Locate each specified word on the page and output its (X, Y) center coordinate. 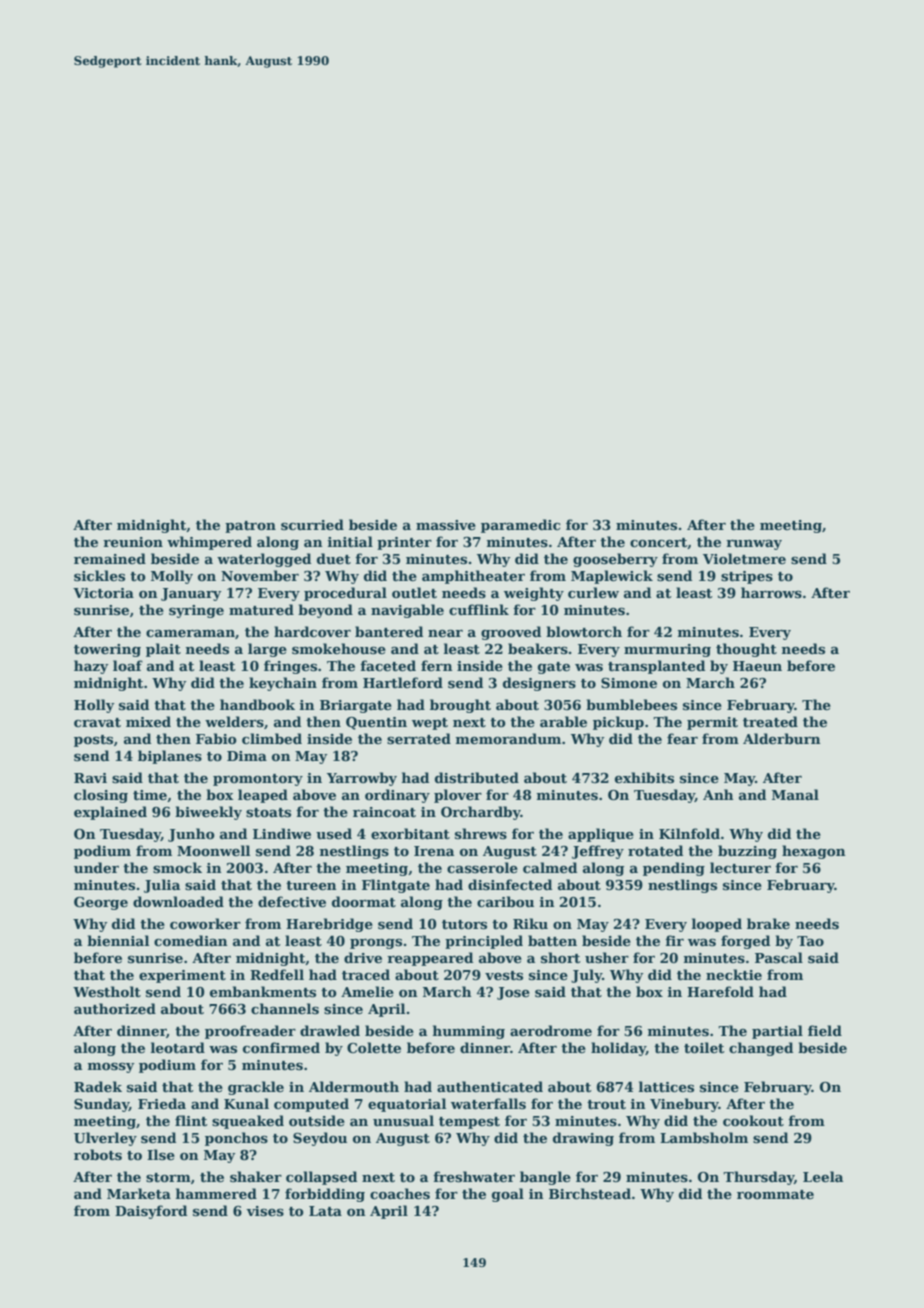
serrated (419, 738)
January (191, 594)
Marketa (139, 1193)
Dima (247, 756)
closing (101, 796)
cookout (753, 1120)
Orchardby (481, 813)
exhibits (644, 777)
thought (746, 650)
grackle (256, 1088)
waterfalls (488, 1103)
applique (601, 835)
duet (334, 558)
